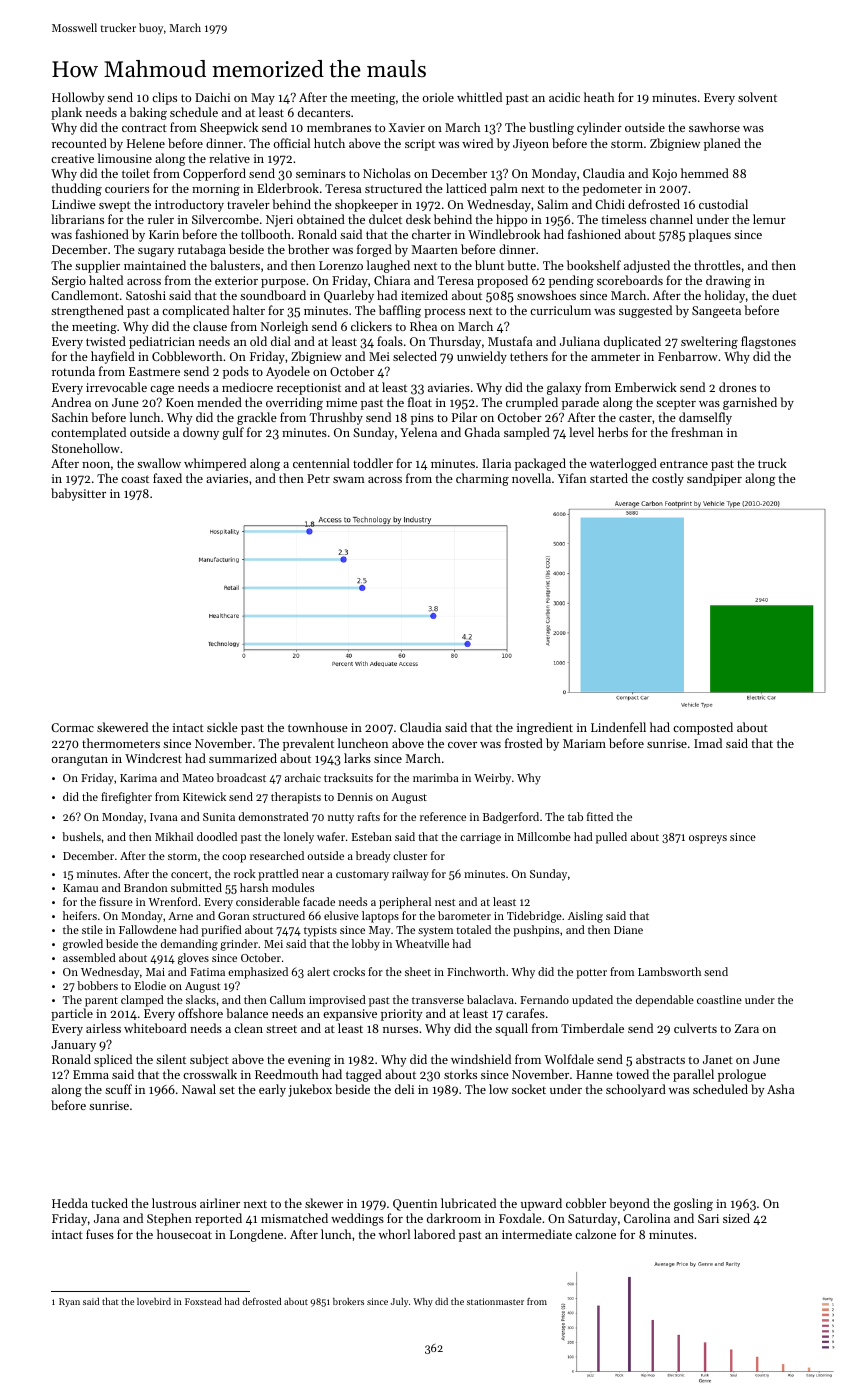 This image has height=1400, width=849. Describe the element at coordinates (400, 1030) in the image. I see `nurses` at that location.
